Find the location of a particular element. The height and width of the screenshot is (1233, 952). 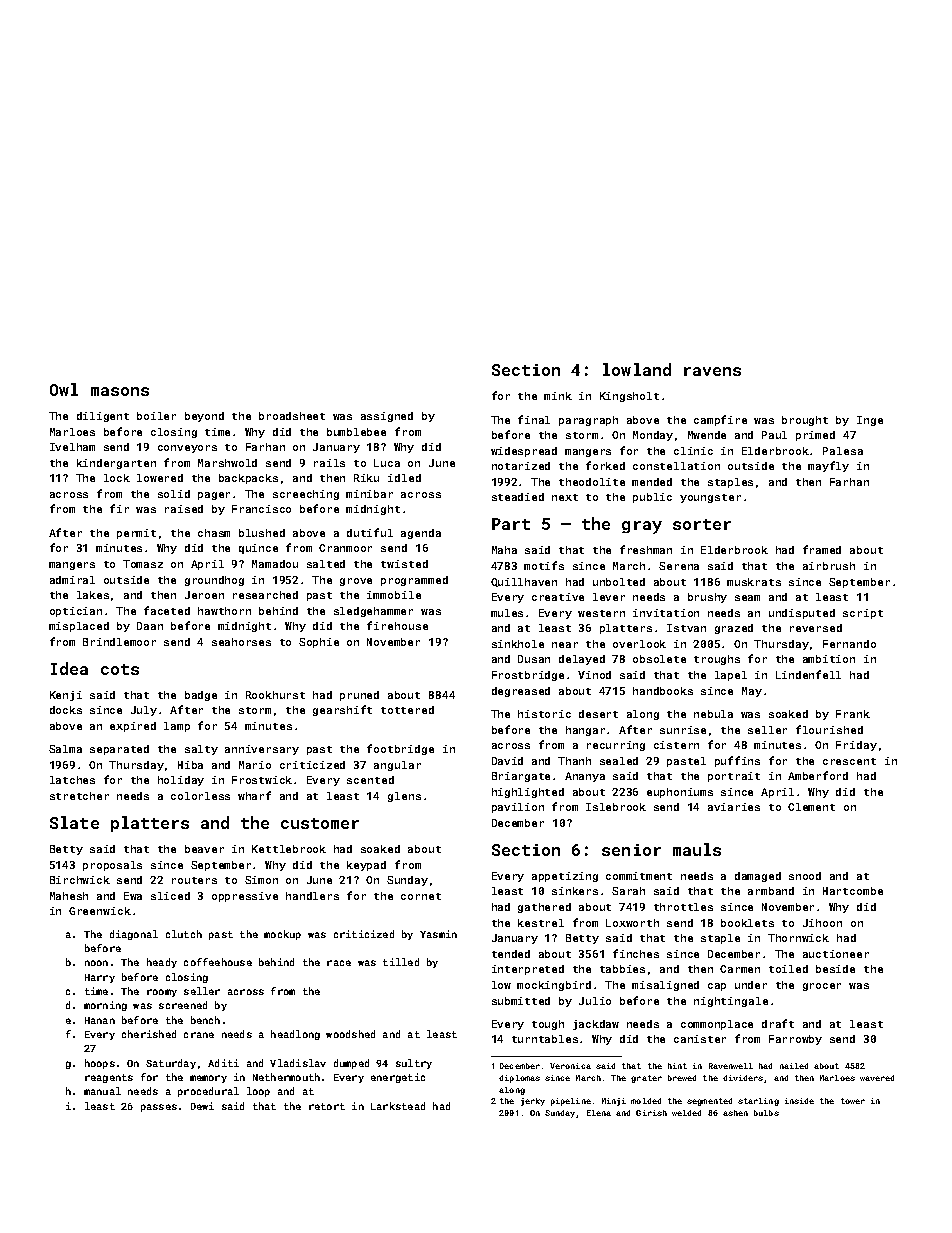

widespread is located at coordinates (524, 452).
